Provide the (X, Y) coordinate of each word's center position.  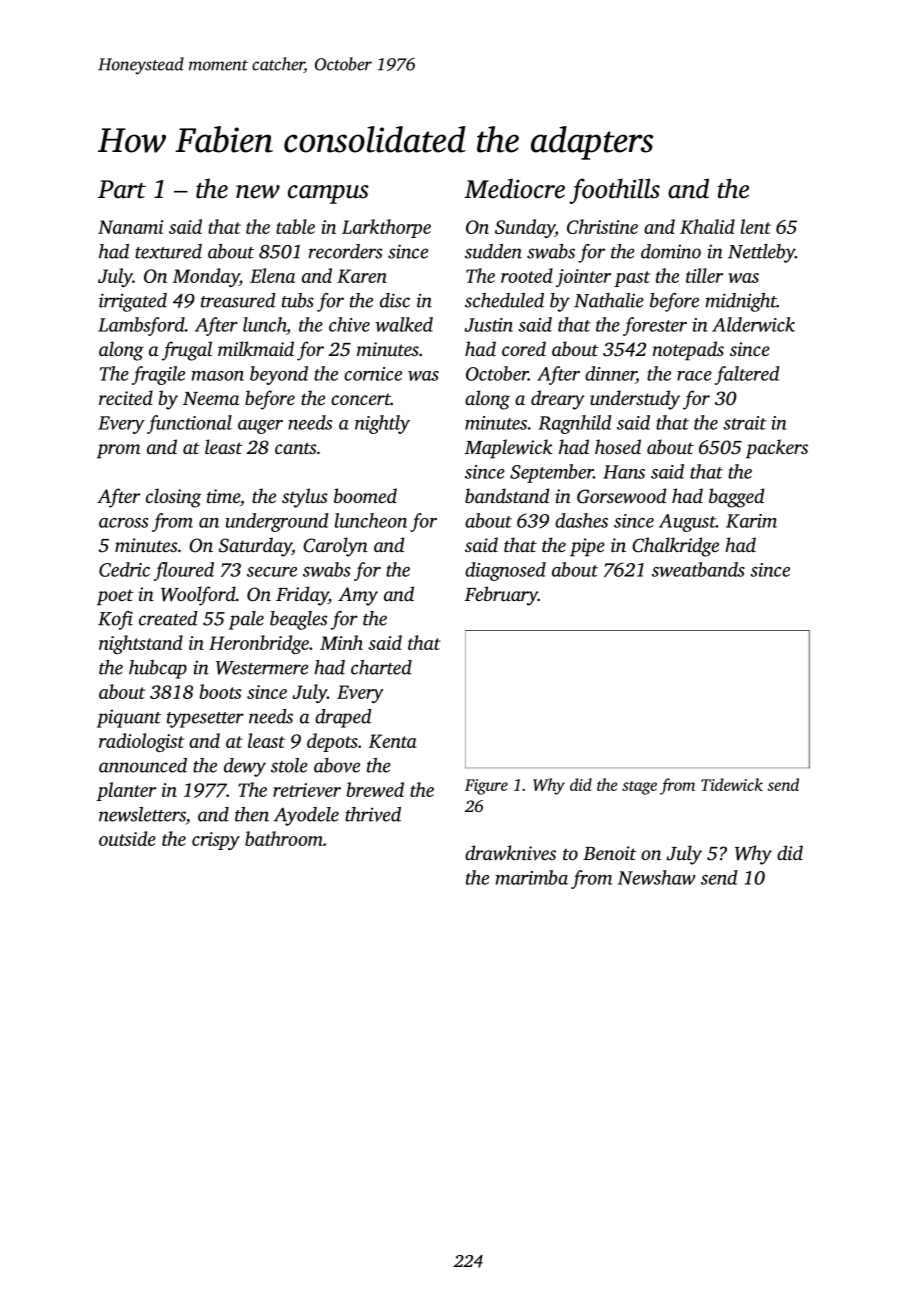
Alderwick (753, 324)
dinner (610, 373)
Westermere (262, 668)
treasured (238, 300)
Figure (486, 787)
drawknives (510, 852)
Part (122, 189)
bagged (736, 498)
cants (296, 448)
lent (756, 226)
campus (328, 194)
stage (639, 788)
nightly (382, 424)
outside (127, 838)
